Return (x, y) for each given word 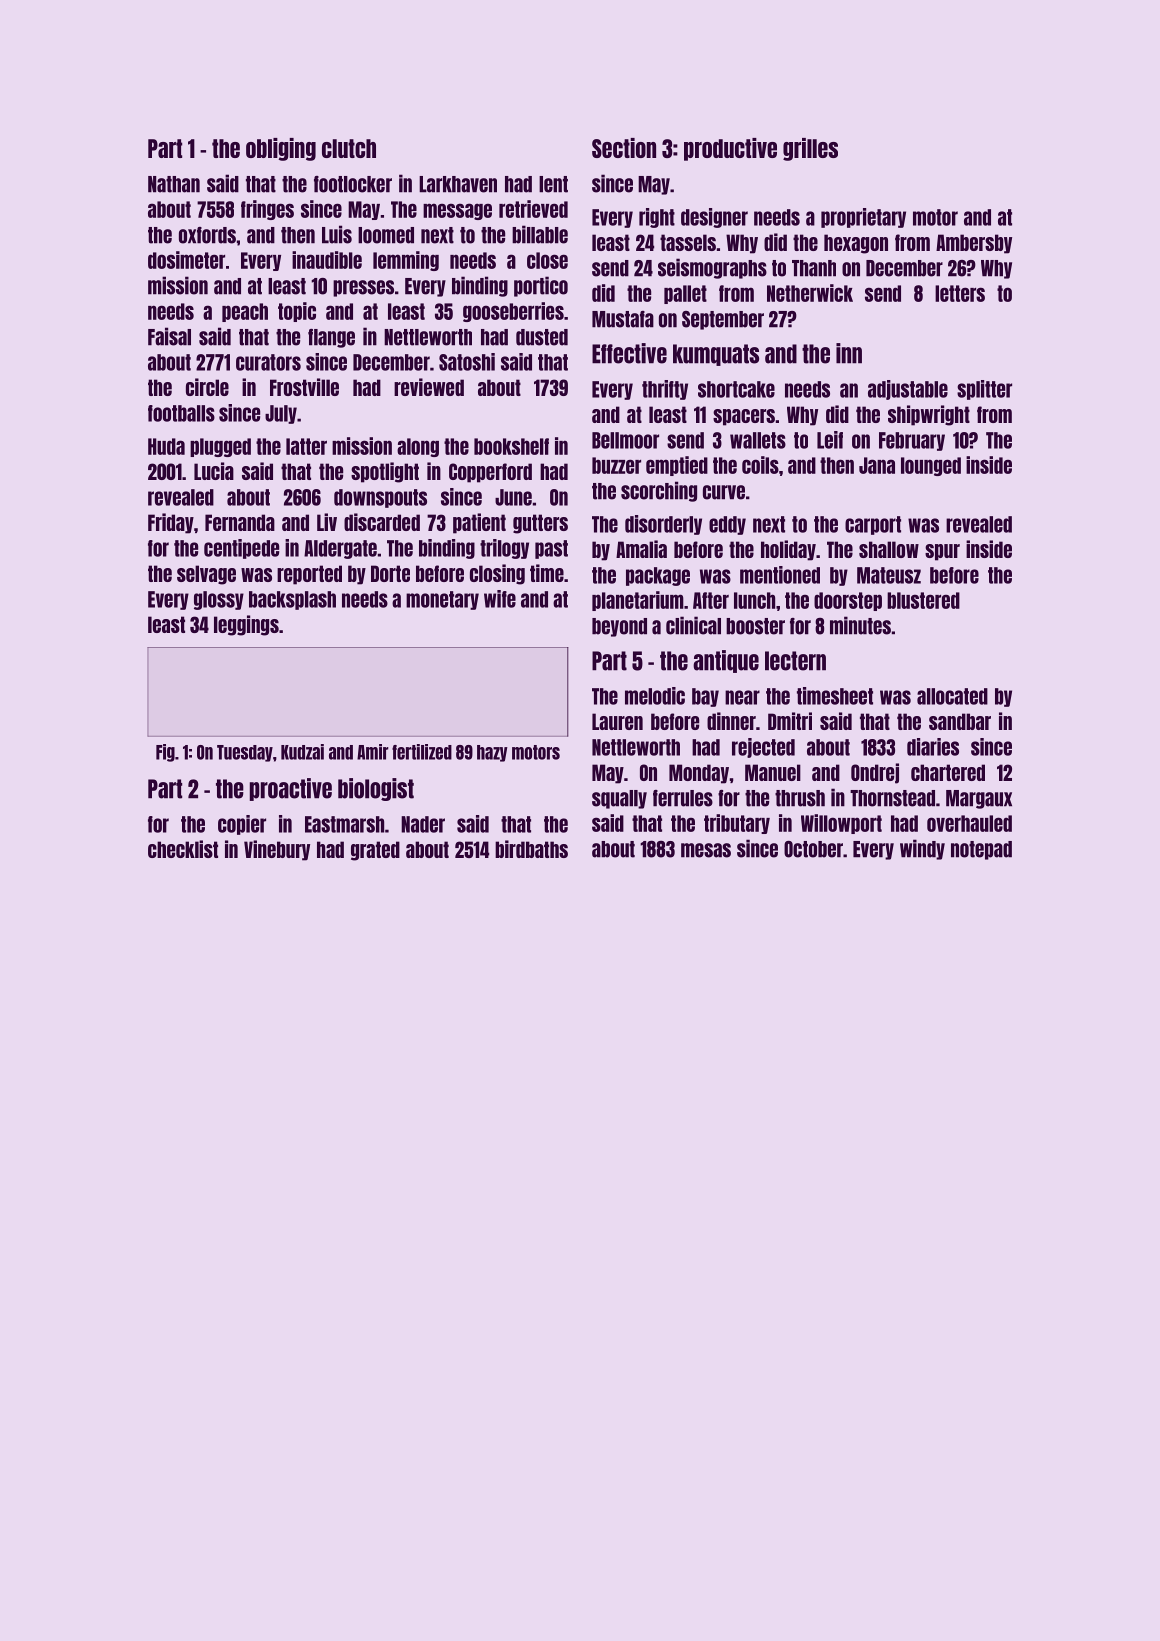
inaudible (327, 260)
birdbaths (531, 849)
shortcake (736, 389)
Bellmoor (625, 440)
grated (375, 851)
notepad (981, 850)
